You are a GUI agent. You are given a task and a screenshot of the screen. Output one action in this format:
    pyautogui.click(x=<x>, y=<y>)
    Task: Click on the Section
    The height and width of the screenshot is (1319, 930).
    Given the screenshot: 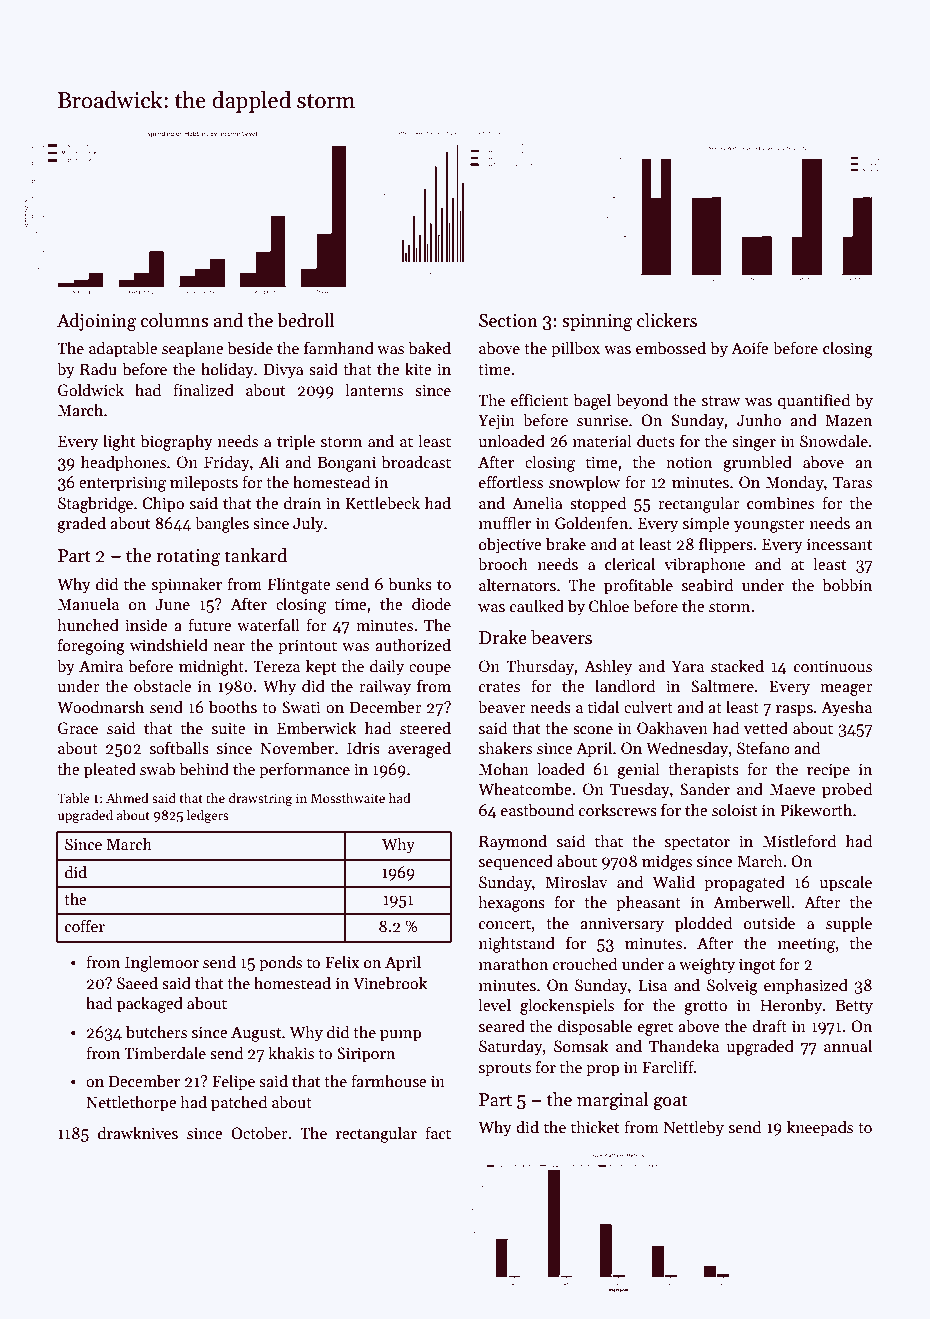 What is the action you would take?
    pyautogui.click(x=508, y=321)
